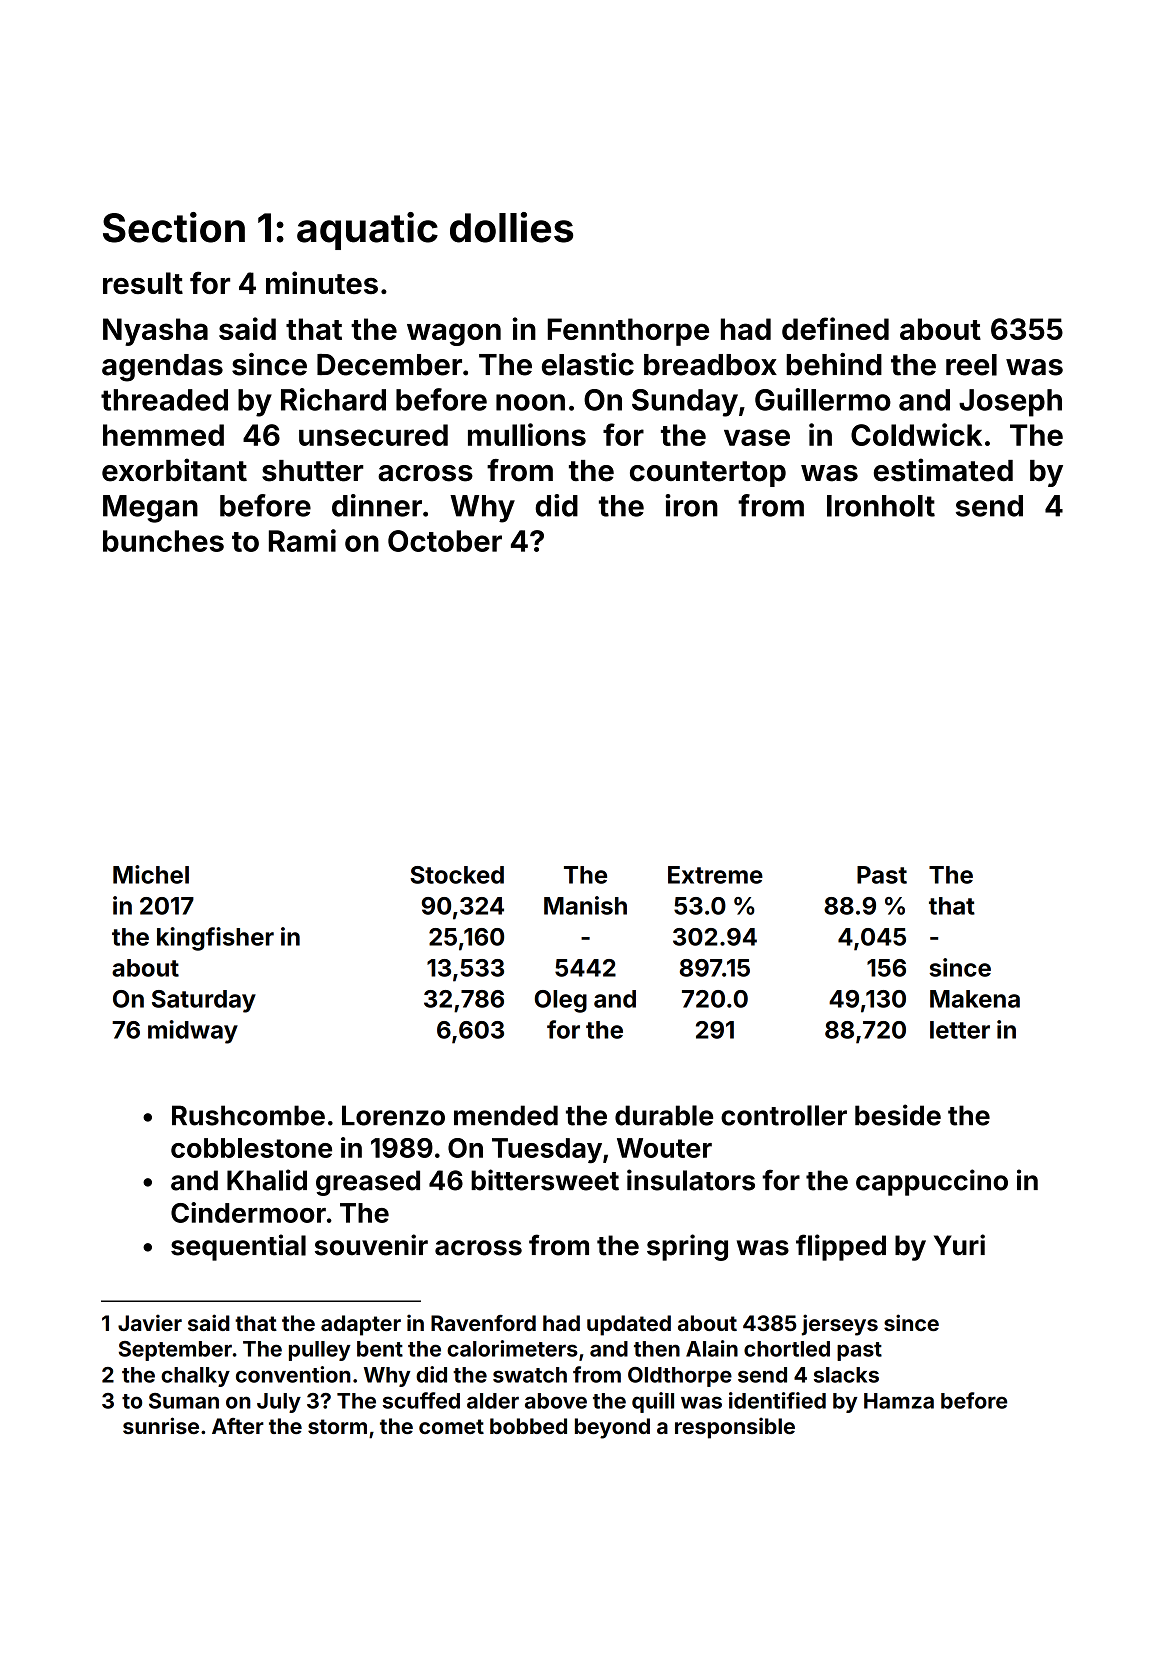  What do you see at coordinates (204, 1001) in the screenshot?
I see `Saturday` at bounding box center [204, 1001].
